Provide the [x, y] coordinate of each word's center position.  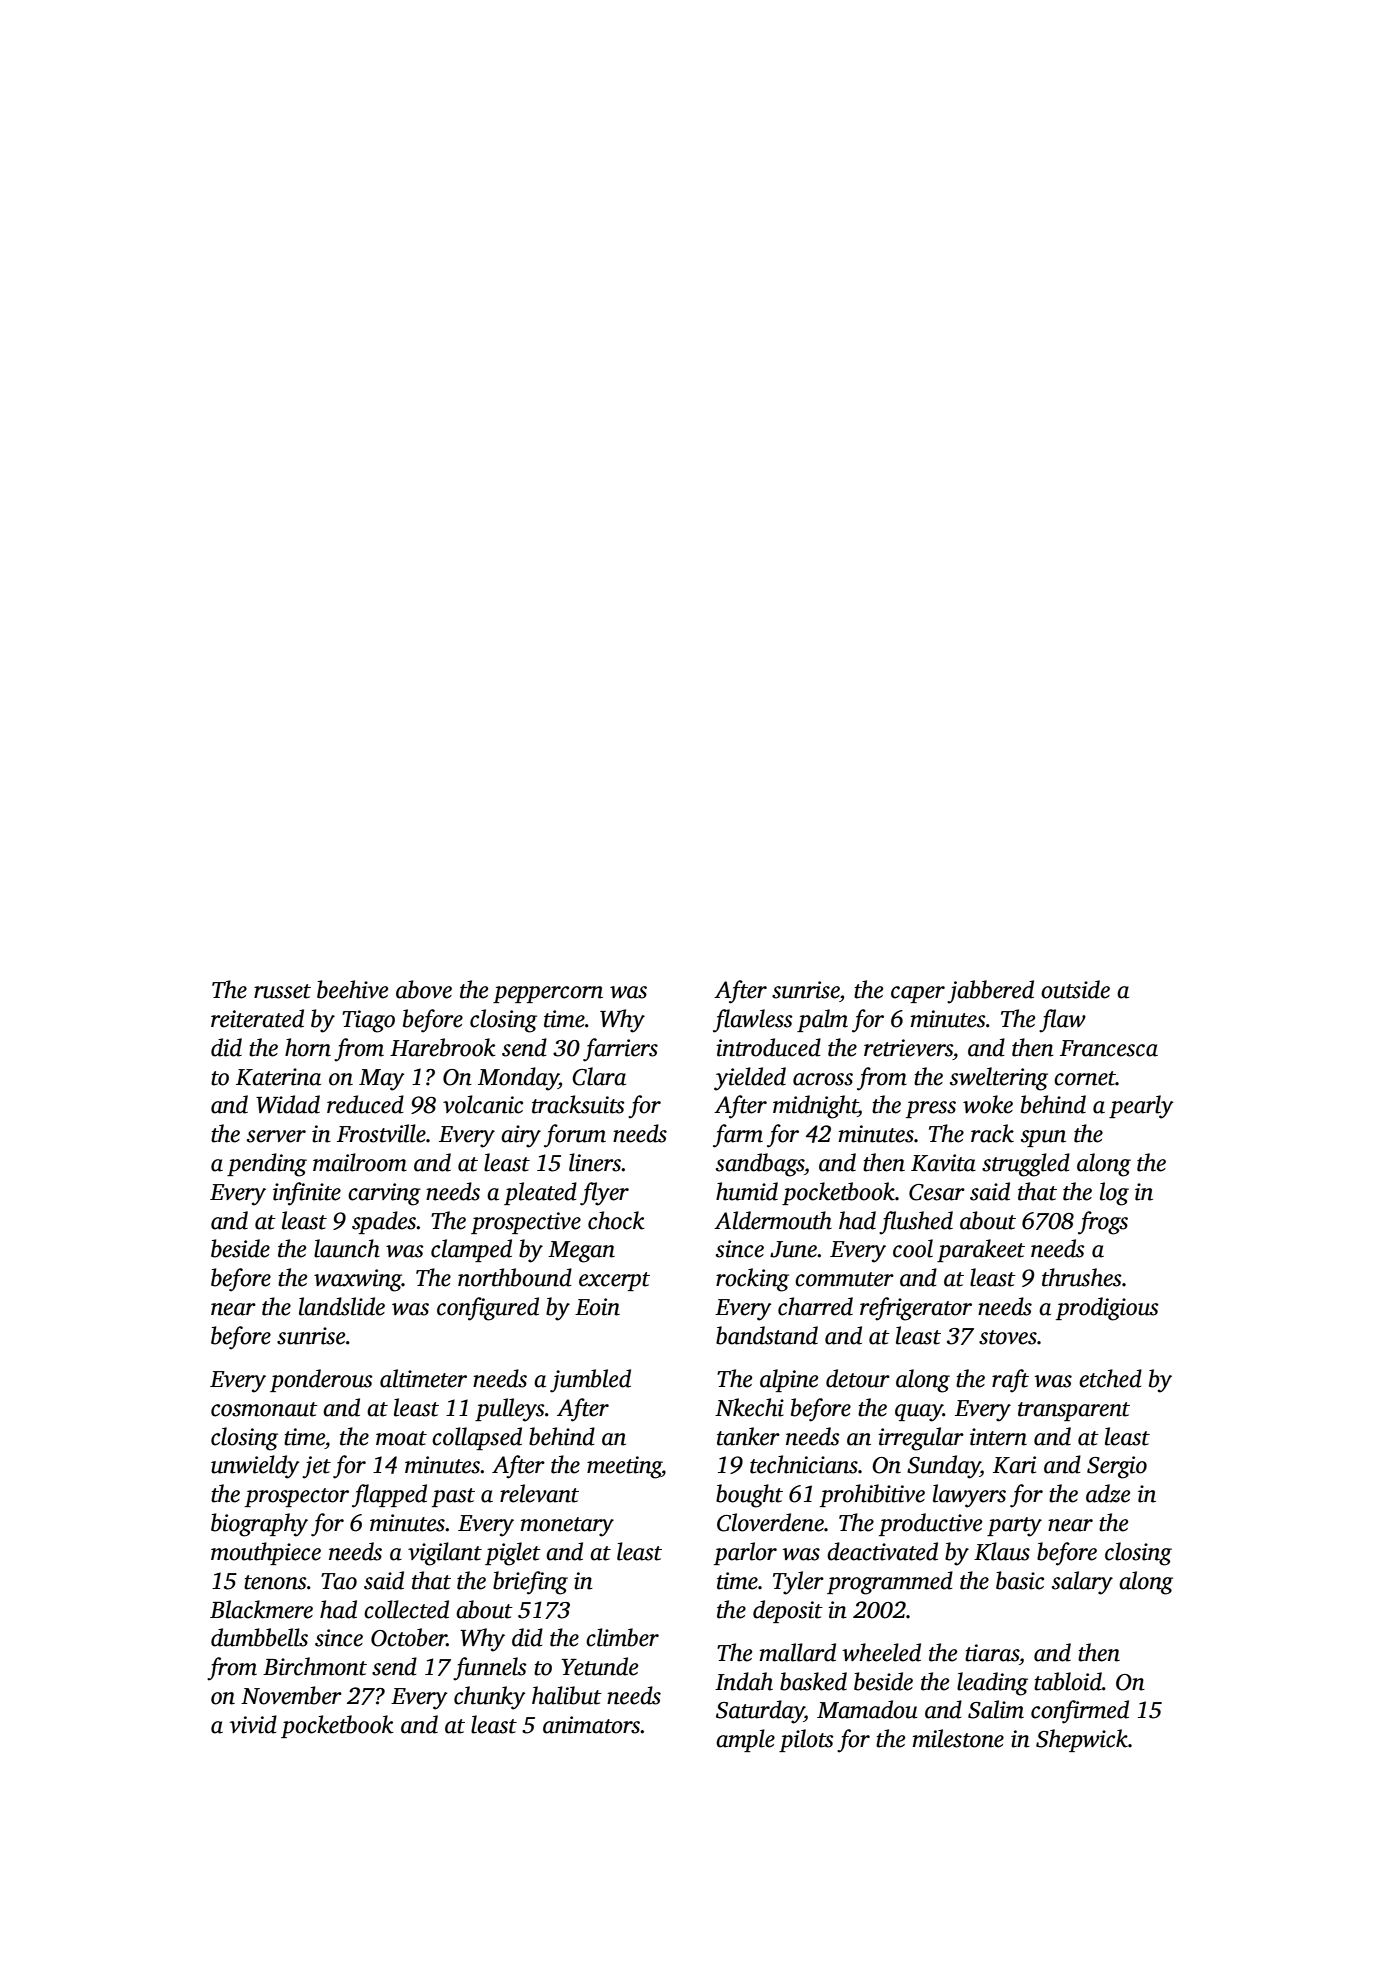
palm [822, 1020]
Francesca [1109, 1048]
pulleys [510, 1410]
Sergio [1117, 1467]
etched [1110, 1378]
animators [592, 1725]
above [424, 989]
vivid [253, 1724]
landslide [342, 1306]
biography [259, 1525]
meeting [624, 1467]
